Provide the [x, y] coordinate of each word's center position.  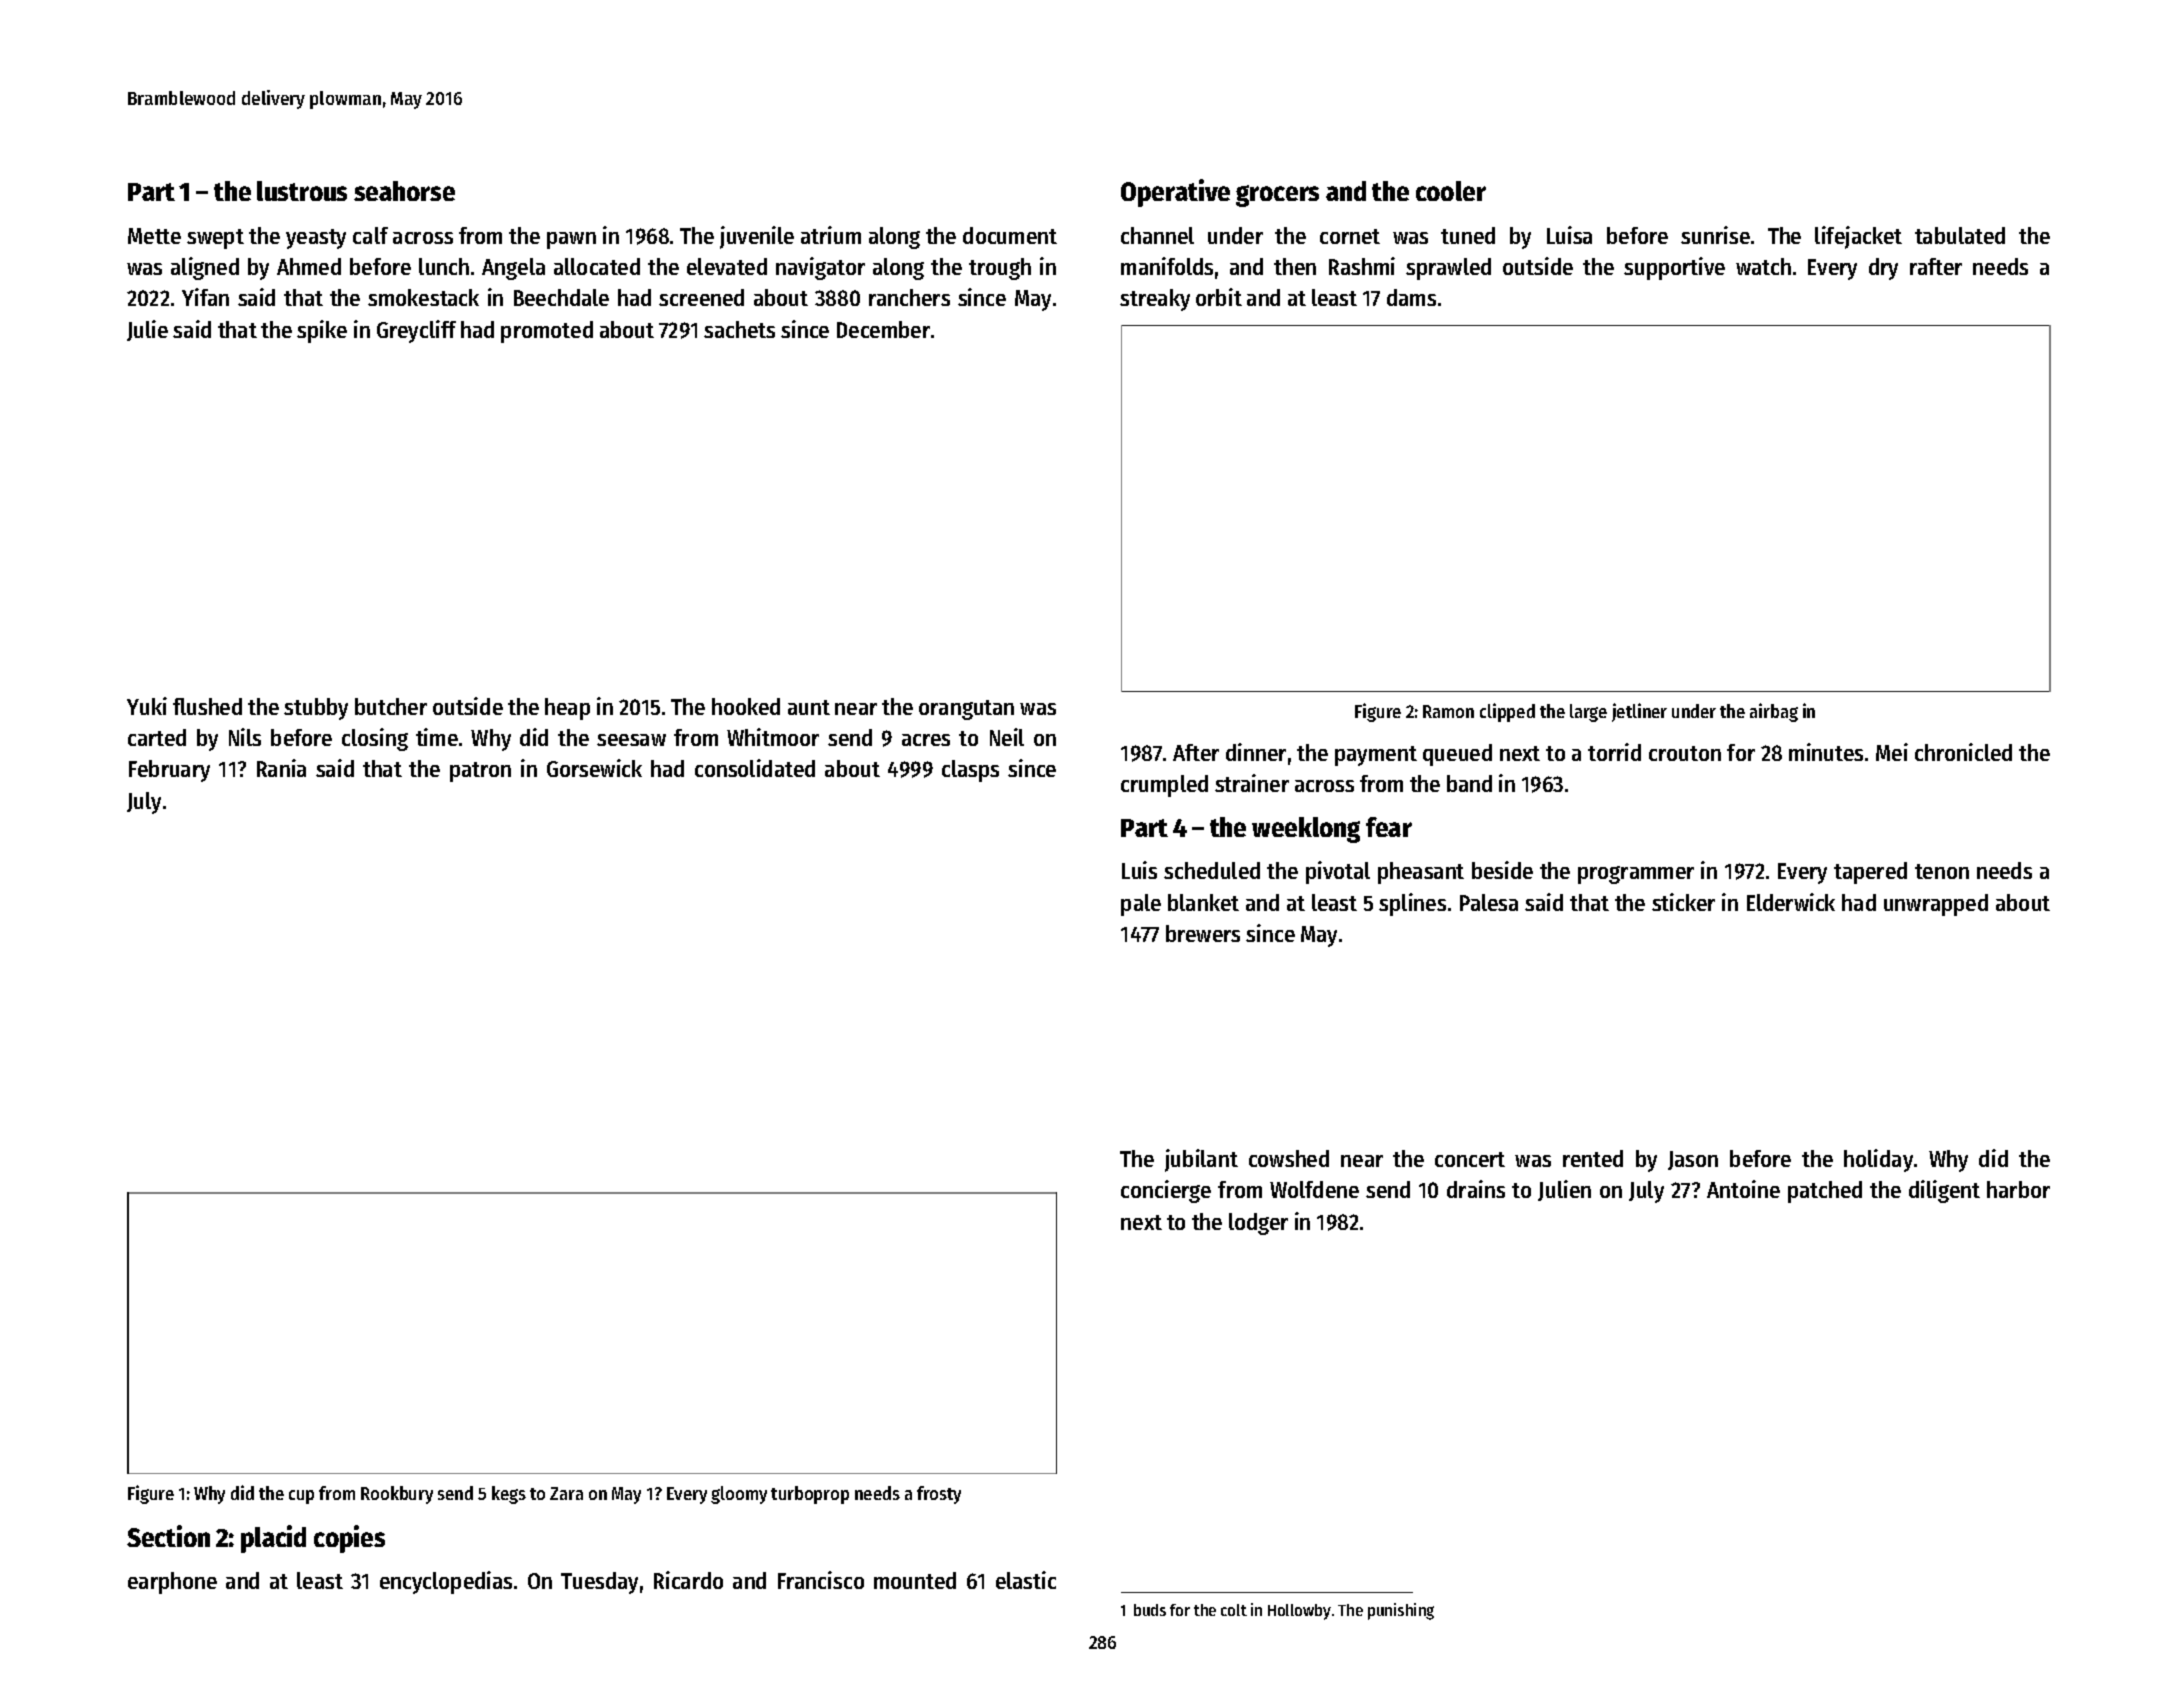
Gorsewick [594, 768]
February [169, 771]
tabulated [1960, 235]
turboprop [810, 1495]
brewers [1203, 933]
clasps [970, 771]
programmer [1636, 875]
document [1010, 235]
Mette [154, 236]
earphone [172, 1583]
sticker [1683, 902]
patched [1825, 1192]
